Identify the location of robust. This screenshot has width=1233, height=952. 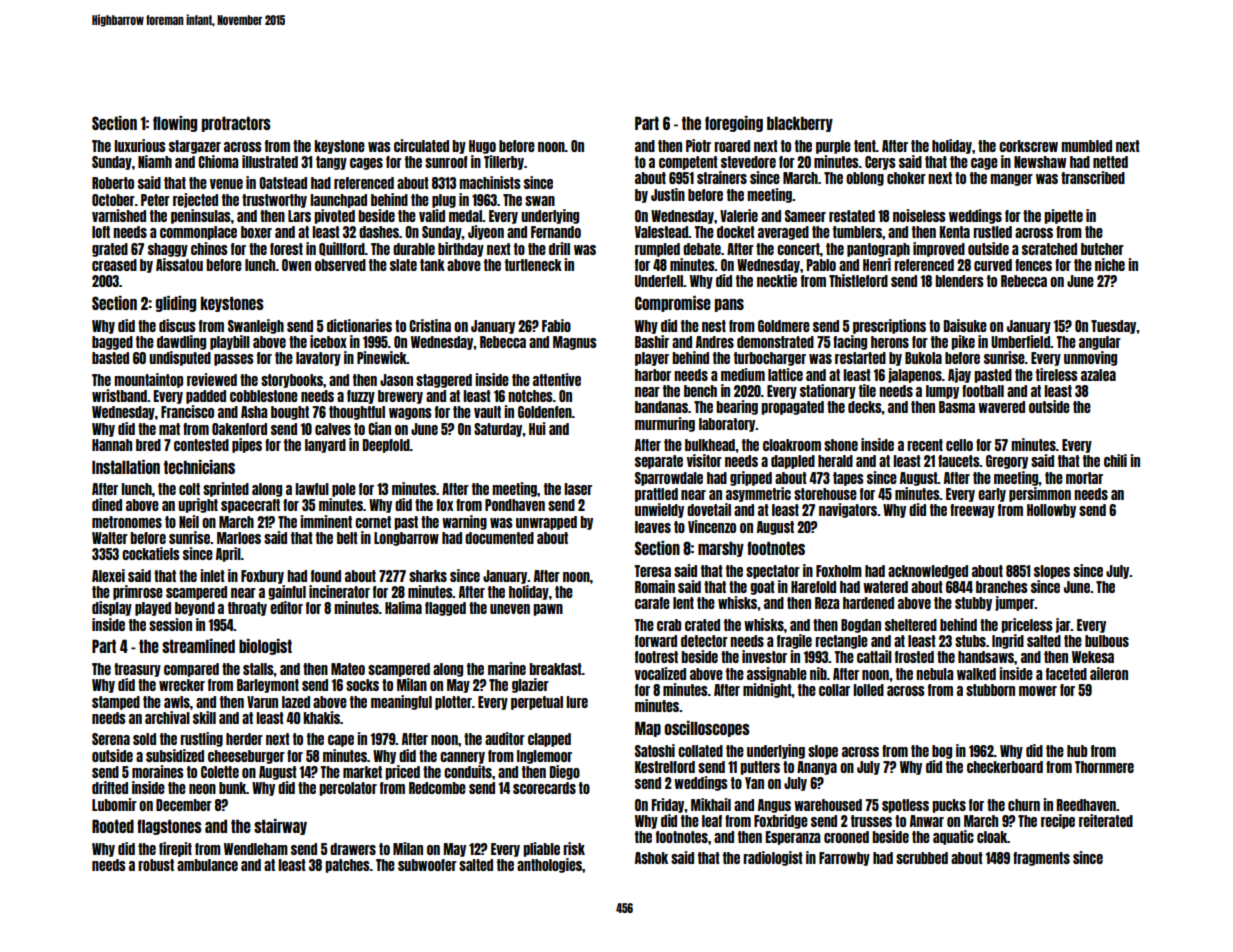
(156, 865).
